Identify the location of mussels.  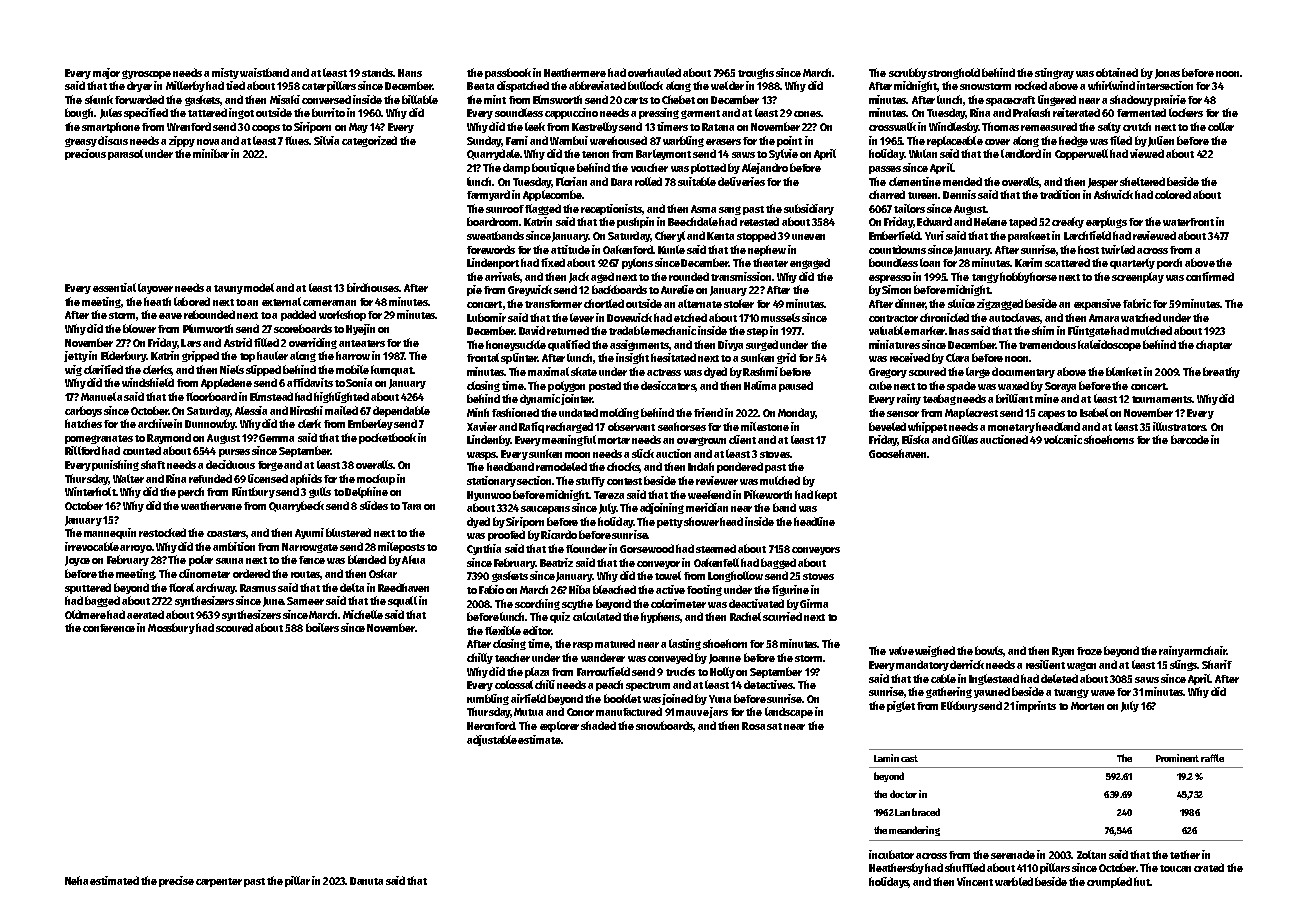
(780, 317).
